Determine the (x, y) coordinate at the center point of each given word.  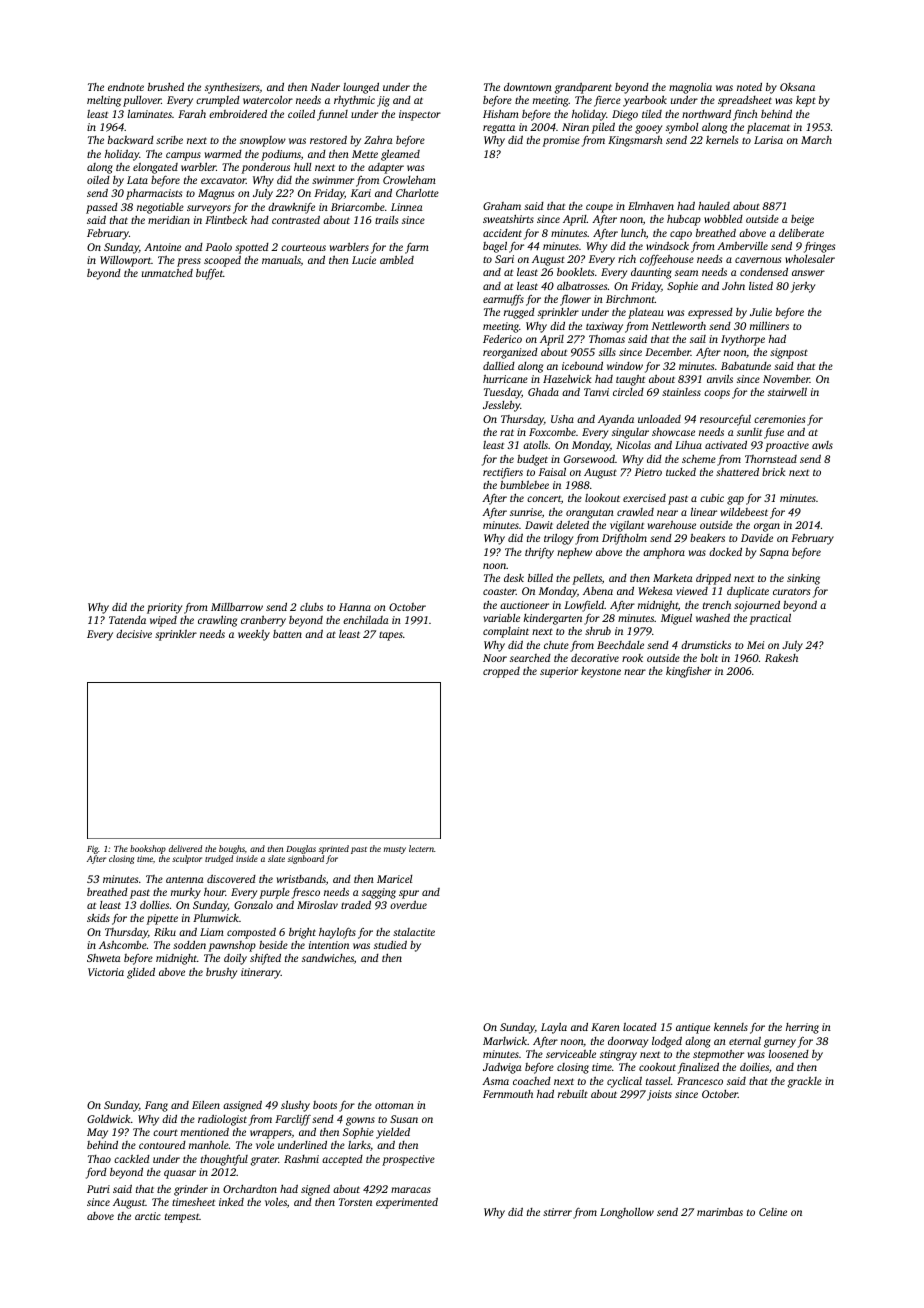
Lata (137, 180)
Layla (554, 1028)
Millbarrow (237, 607)
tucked (681, 471)
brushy (221, 973)
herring (802, 1028)
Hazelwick (567, 379)
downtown (528, 87)
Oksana (797, 87)
